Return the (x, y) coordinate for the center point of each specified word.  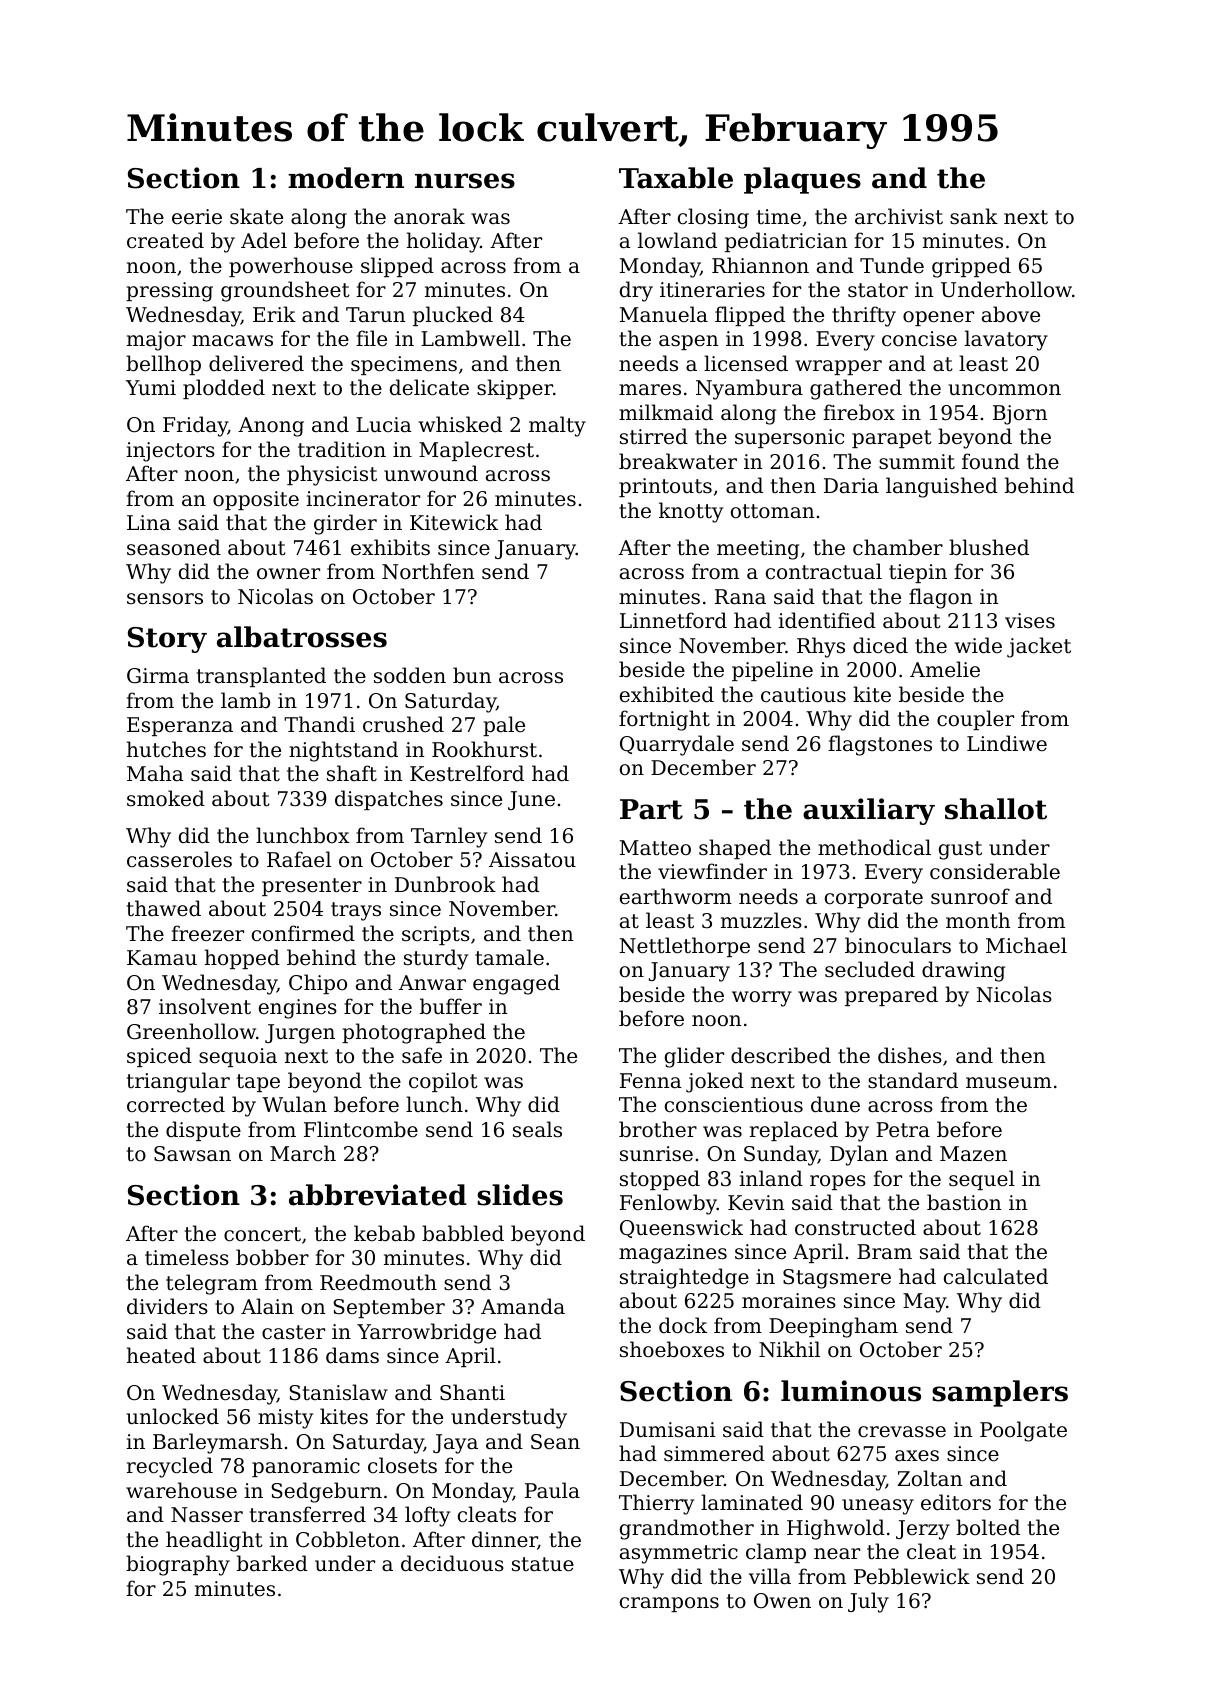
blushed (989, 547)
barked (272, 1563)
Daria (851, 486)
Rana (740, 597)
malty (557, 426)
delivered (256, 363)
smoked (166, 798)
